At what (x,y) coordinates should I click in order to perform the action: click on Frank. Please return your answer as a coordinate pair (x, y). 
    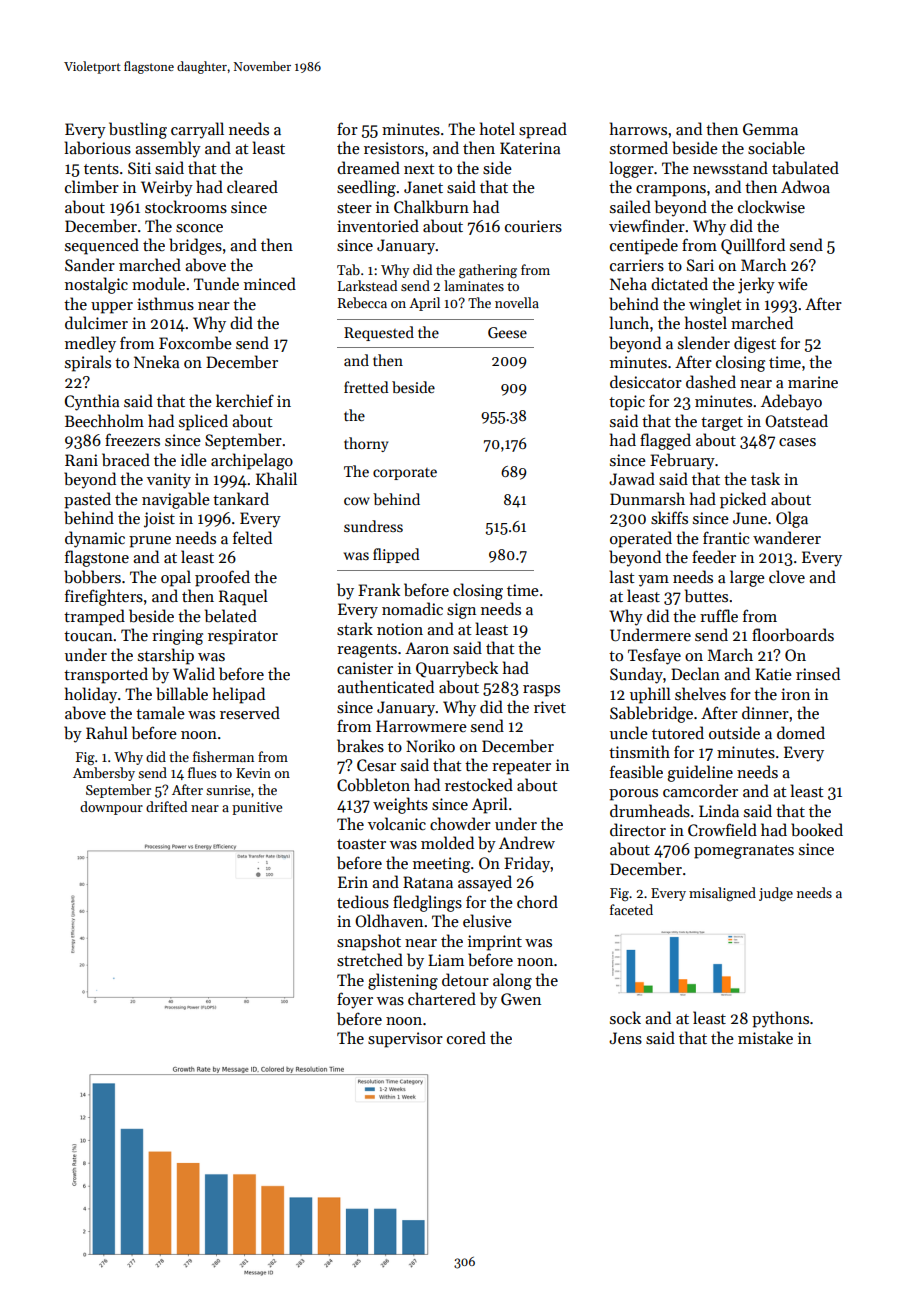
    Looking at the image, I should click on (379, 589).
